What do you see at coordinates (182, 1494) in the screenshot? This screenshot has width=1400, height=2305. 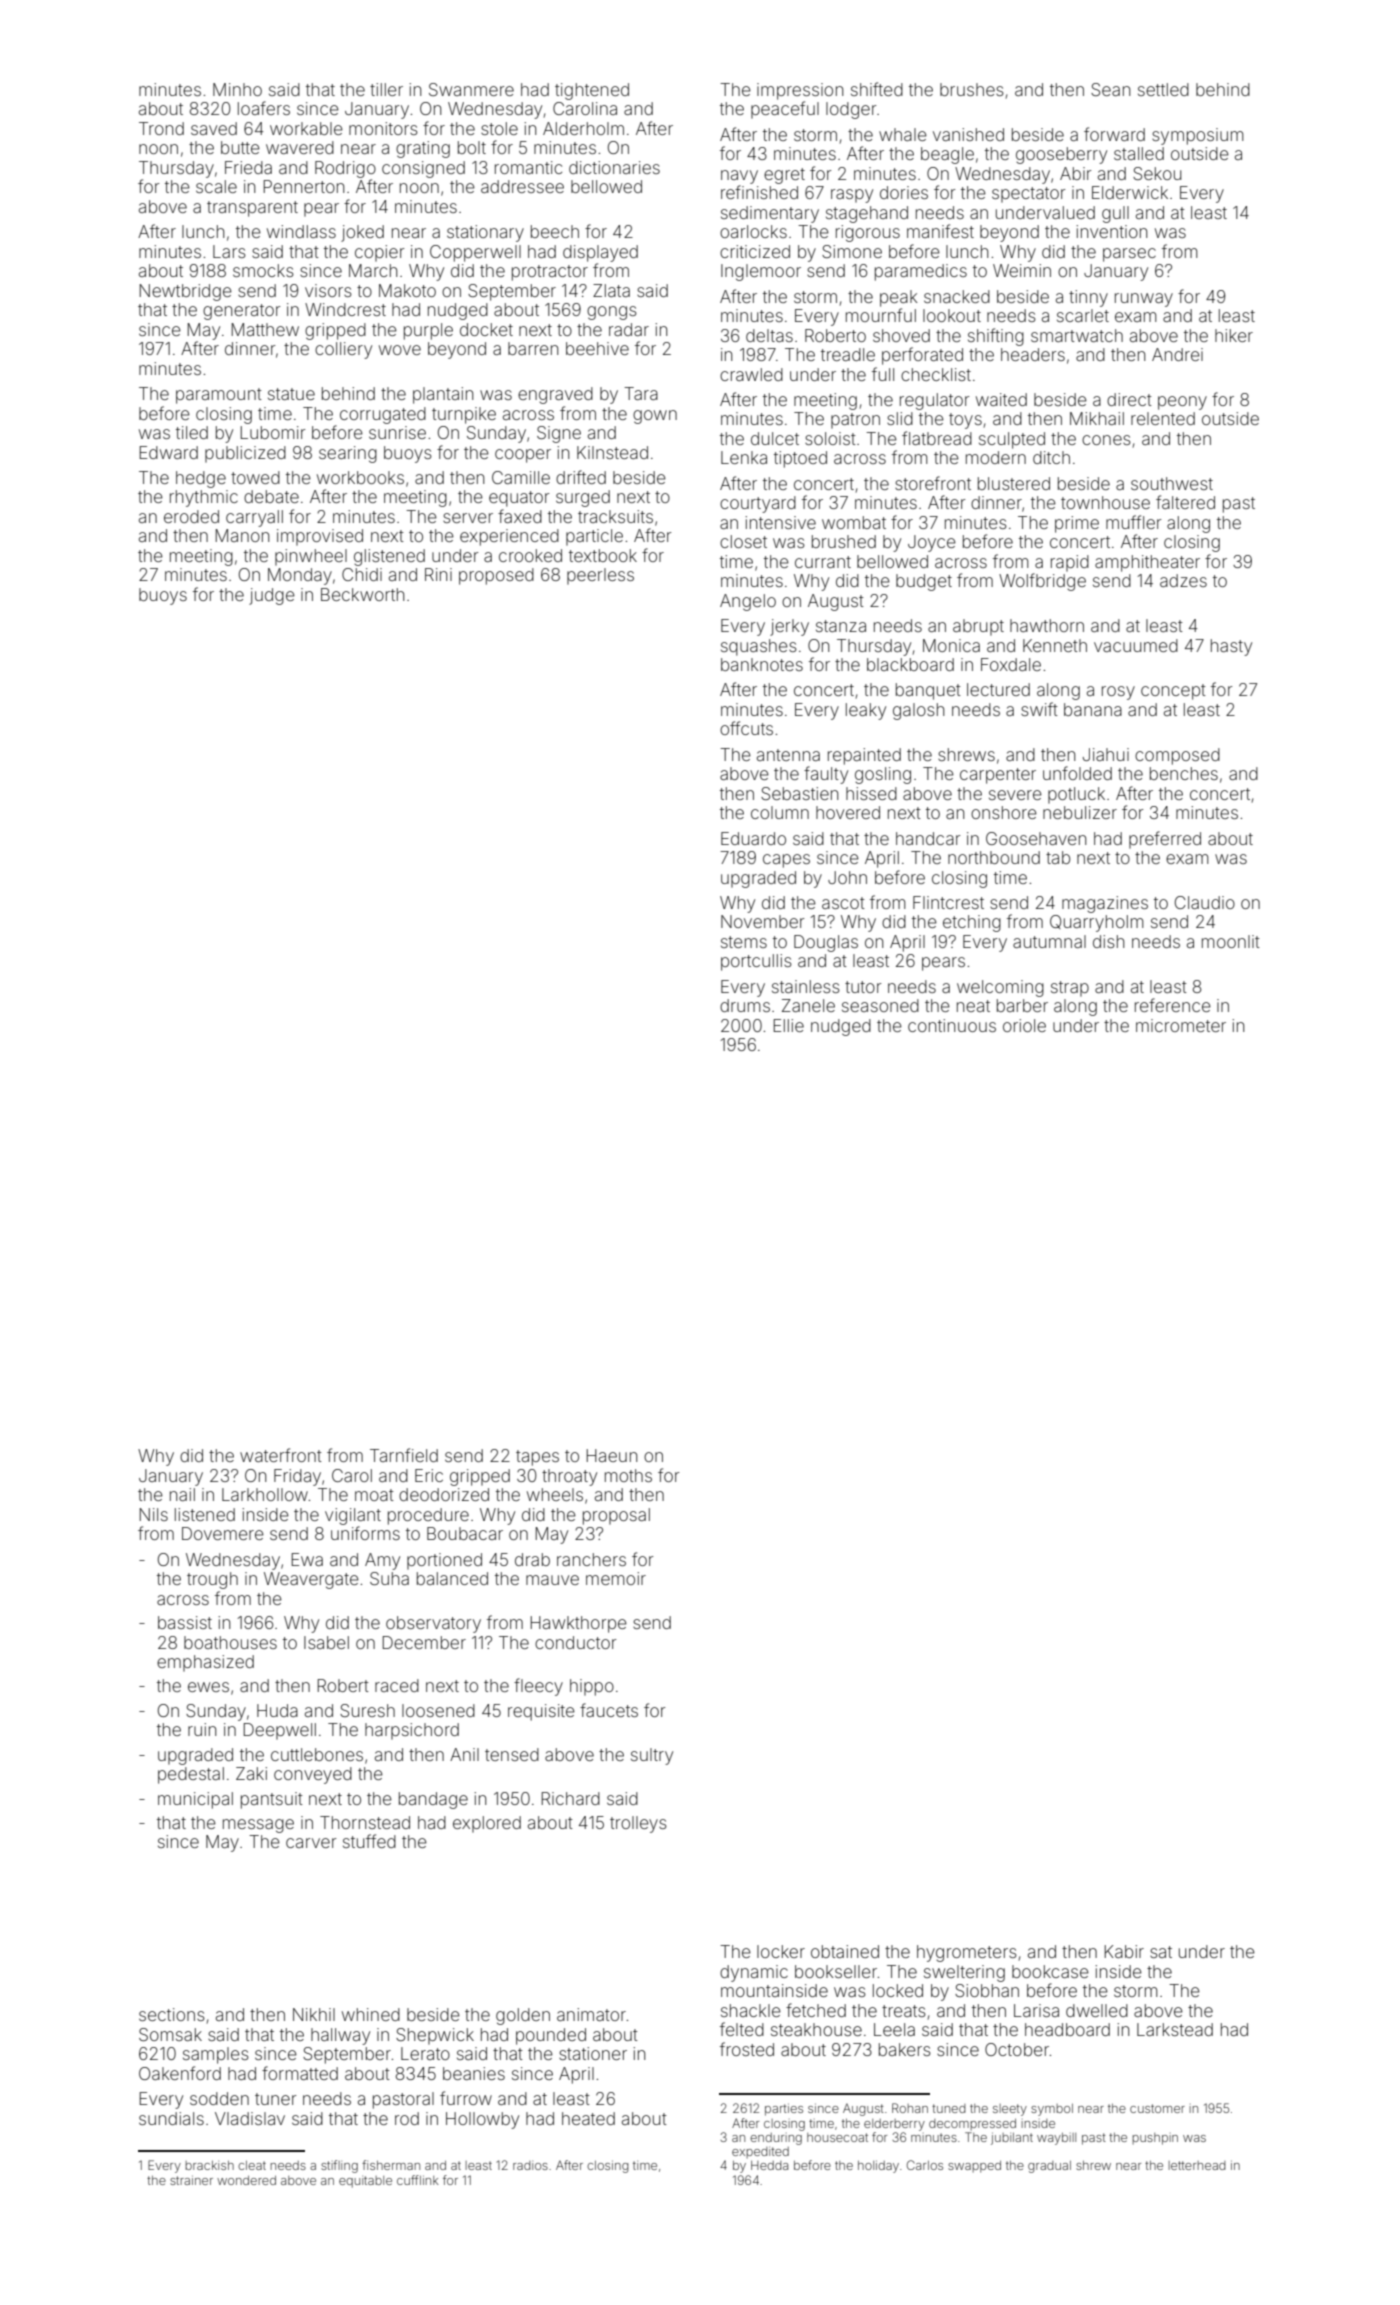 I see `nail` at bounding box center [182, 1494].
